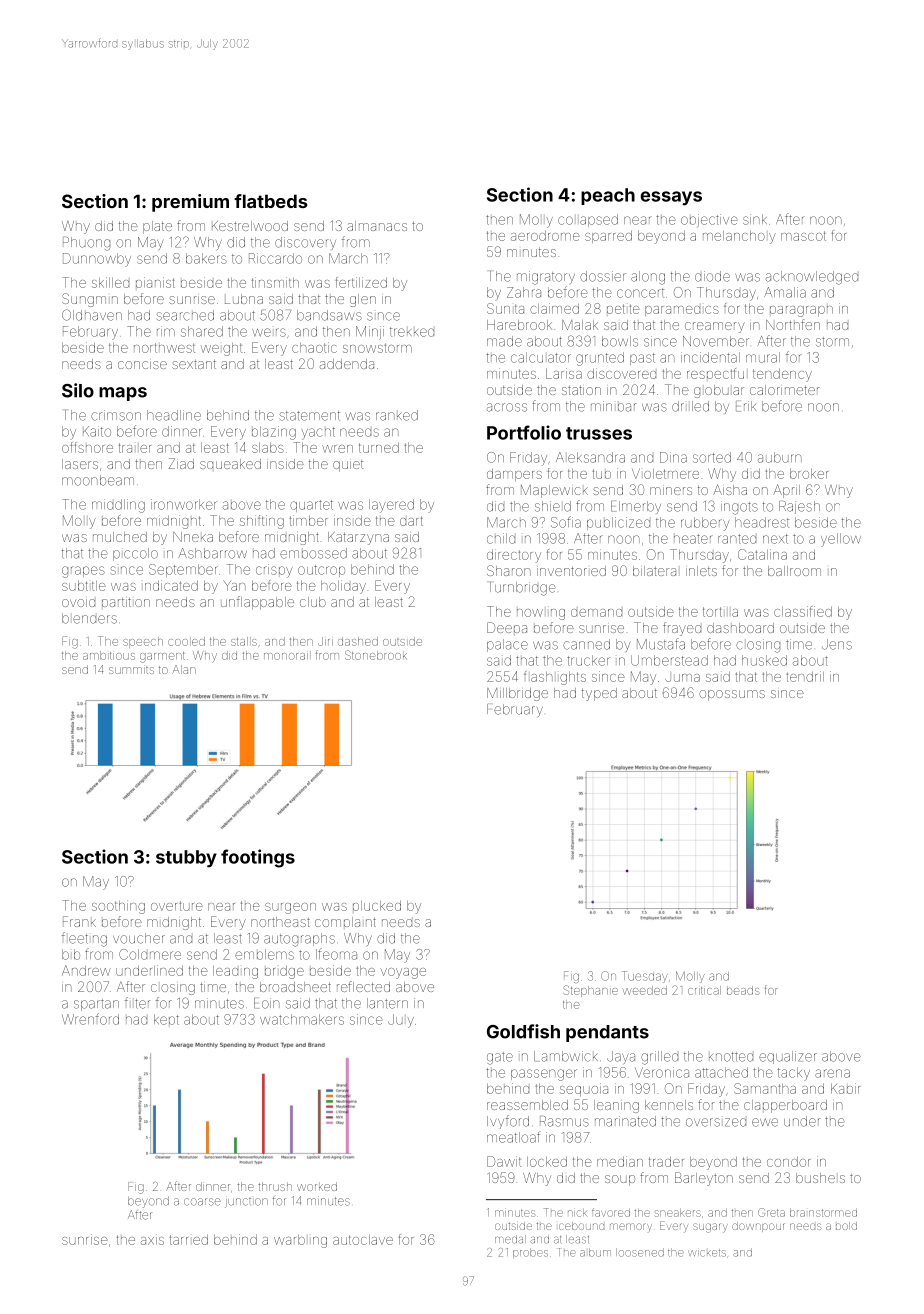 The width and height of the screenshot is (924, 1314). What do you see at coordinates (524, 432) in the screenshot?
I see `Portfolio` at bounding box center [524, 432].
